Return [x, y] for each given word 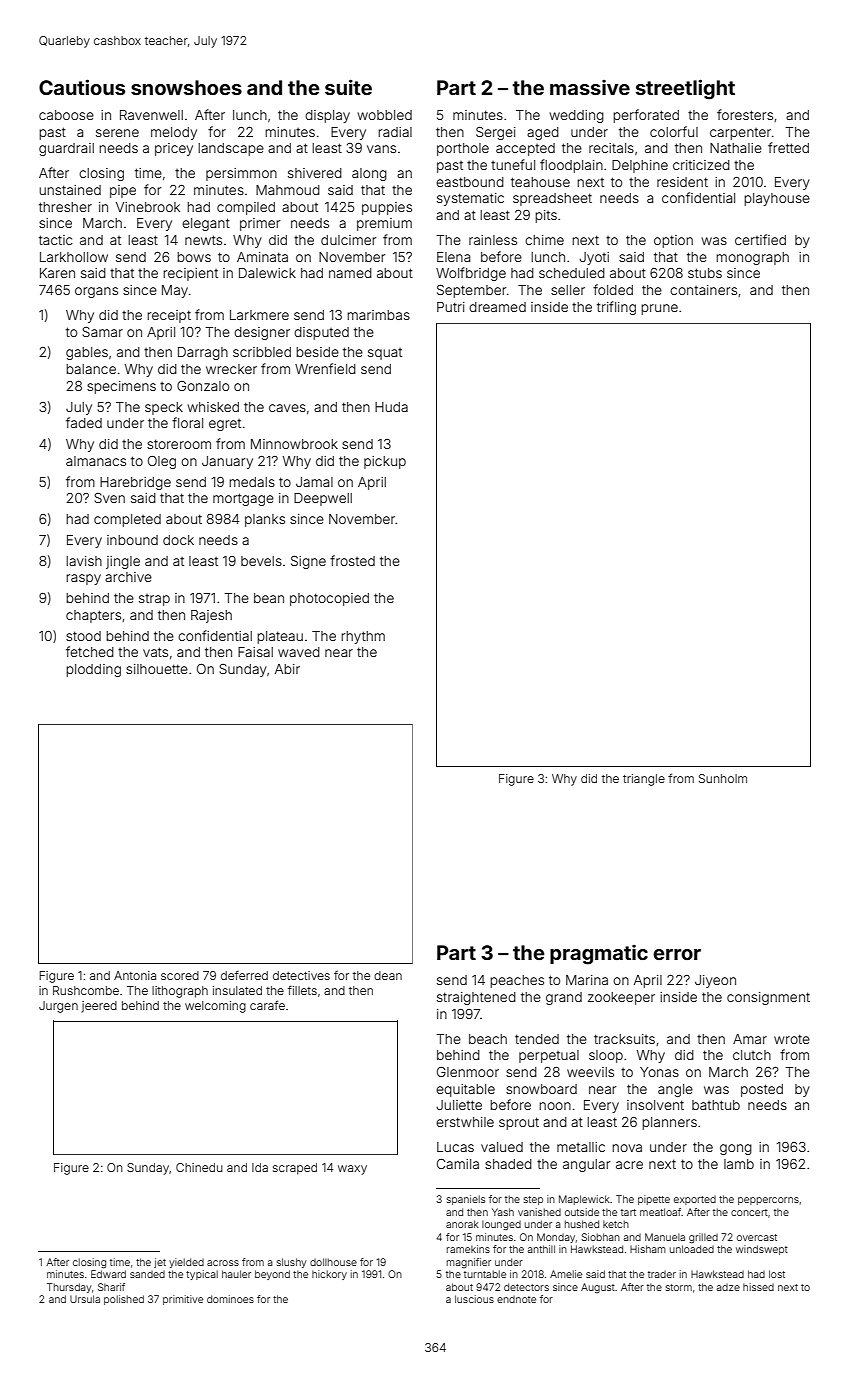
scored [180, 975]
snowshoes [186, 87]
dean [388, 975]
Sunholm [723, 778]
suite [348, 87]
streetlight [685, 89]
